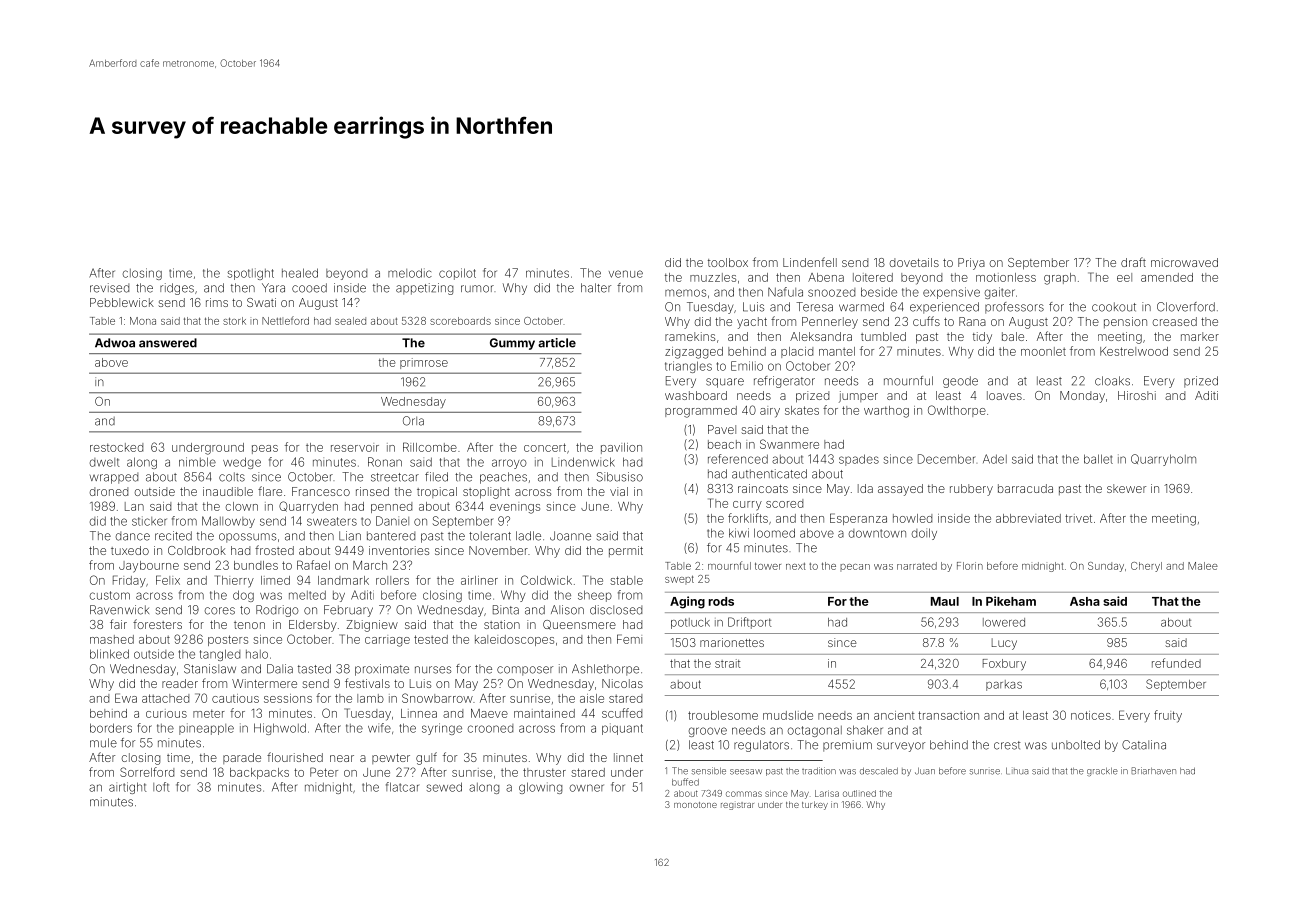  What do you see at coordinates (217, 302) in the screenshot?
I see `rims` at bounding box center [217, 302].
